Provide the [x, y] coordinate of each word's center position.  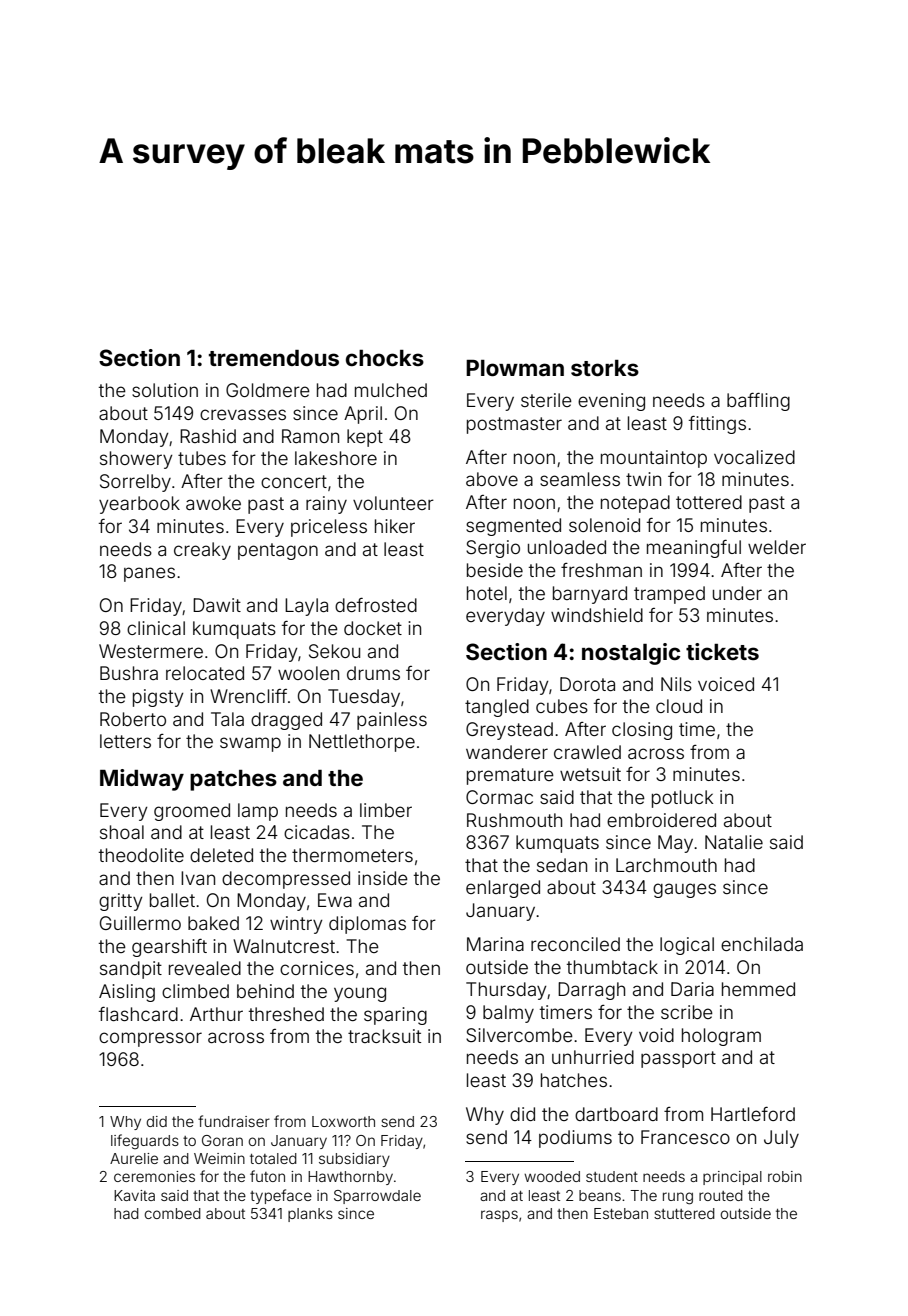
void [656, 1035]
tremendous [274, 358]
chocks [385, 358]
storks [605, 368]
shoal [122, 832]
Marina [495, 944]
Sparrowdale [377, 1197]
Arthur [216, 1014]
